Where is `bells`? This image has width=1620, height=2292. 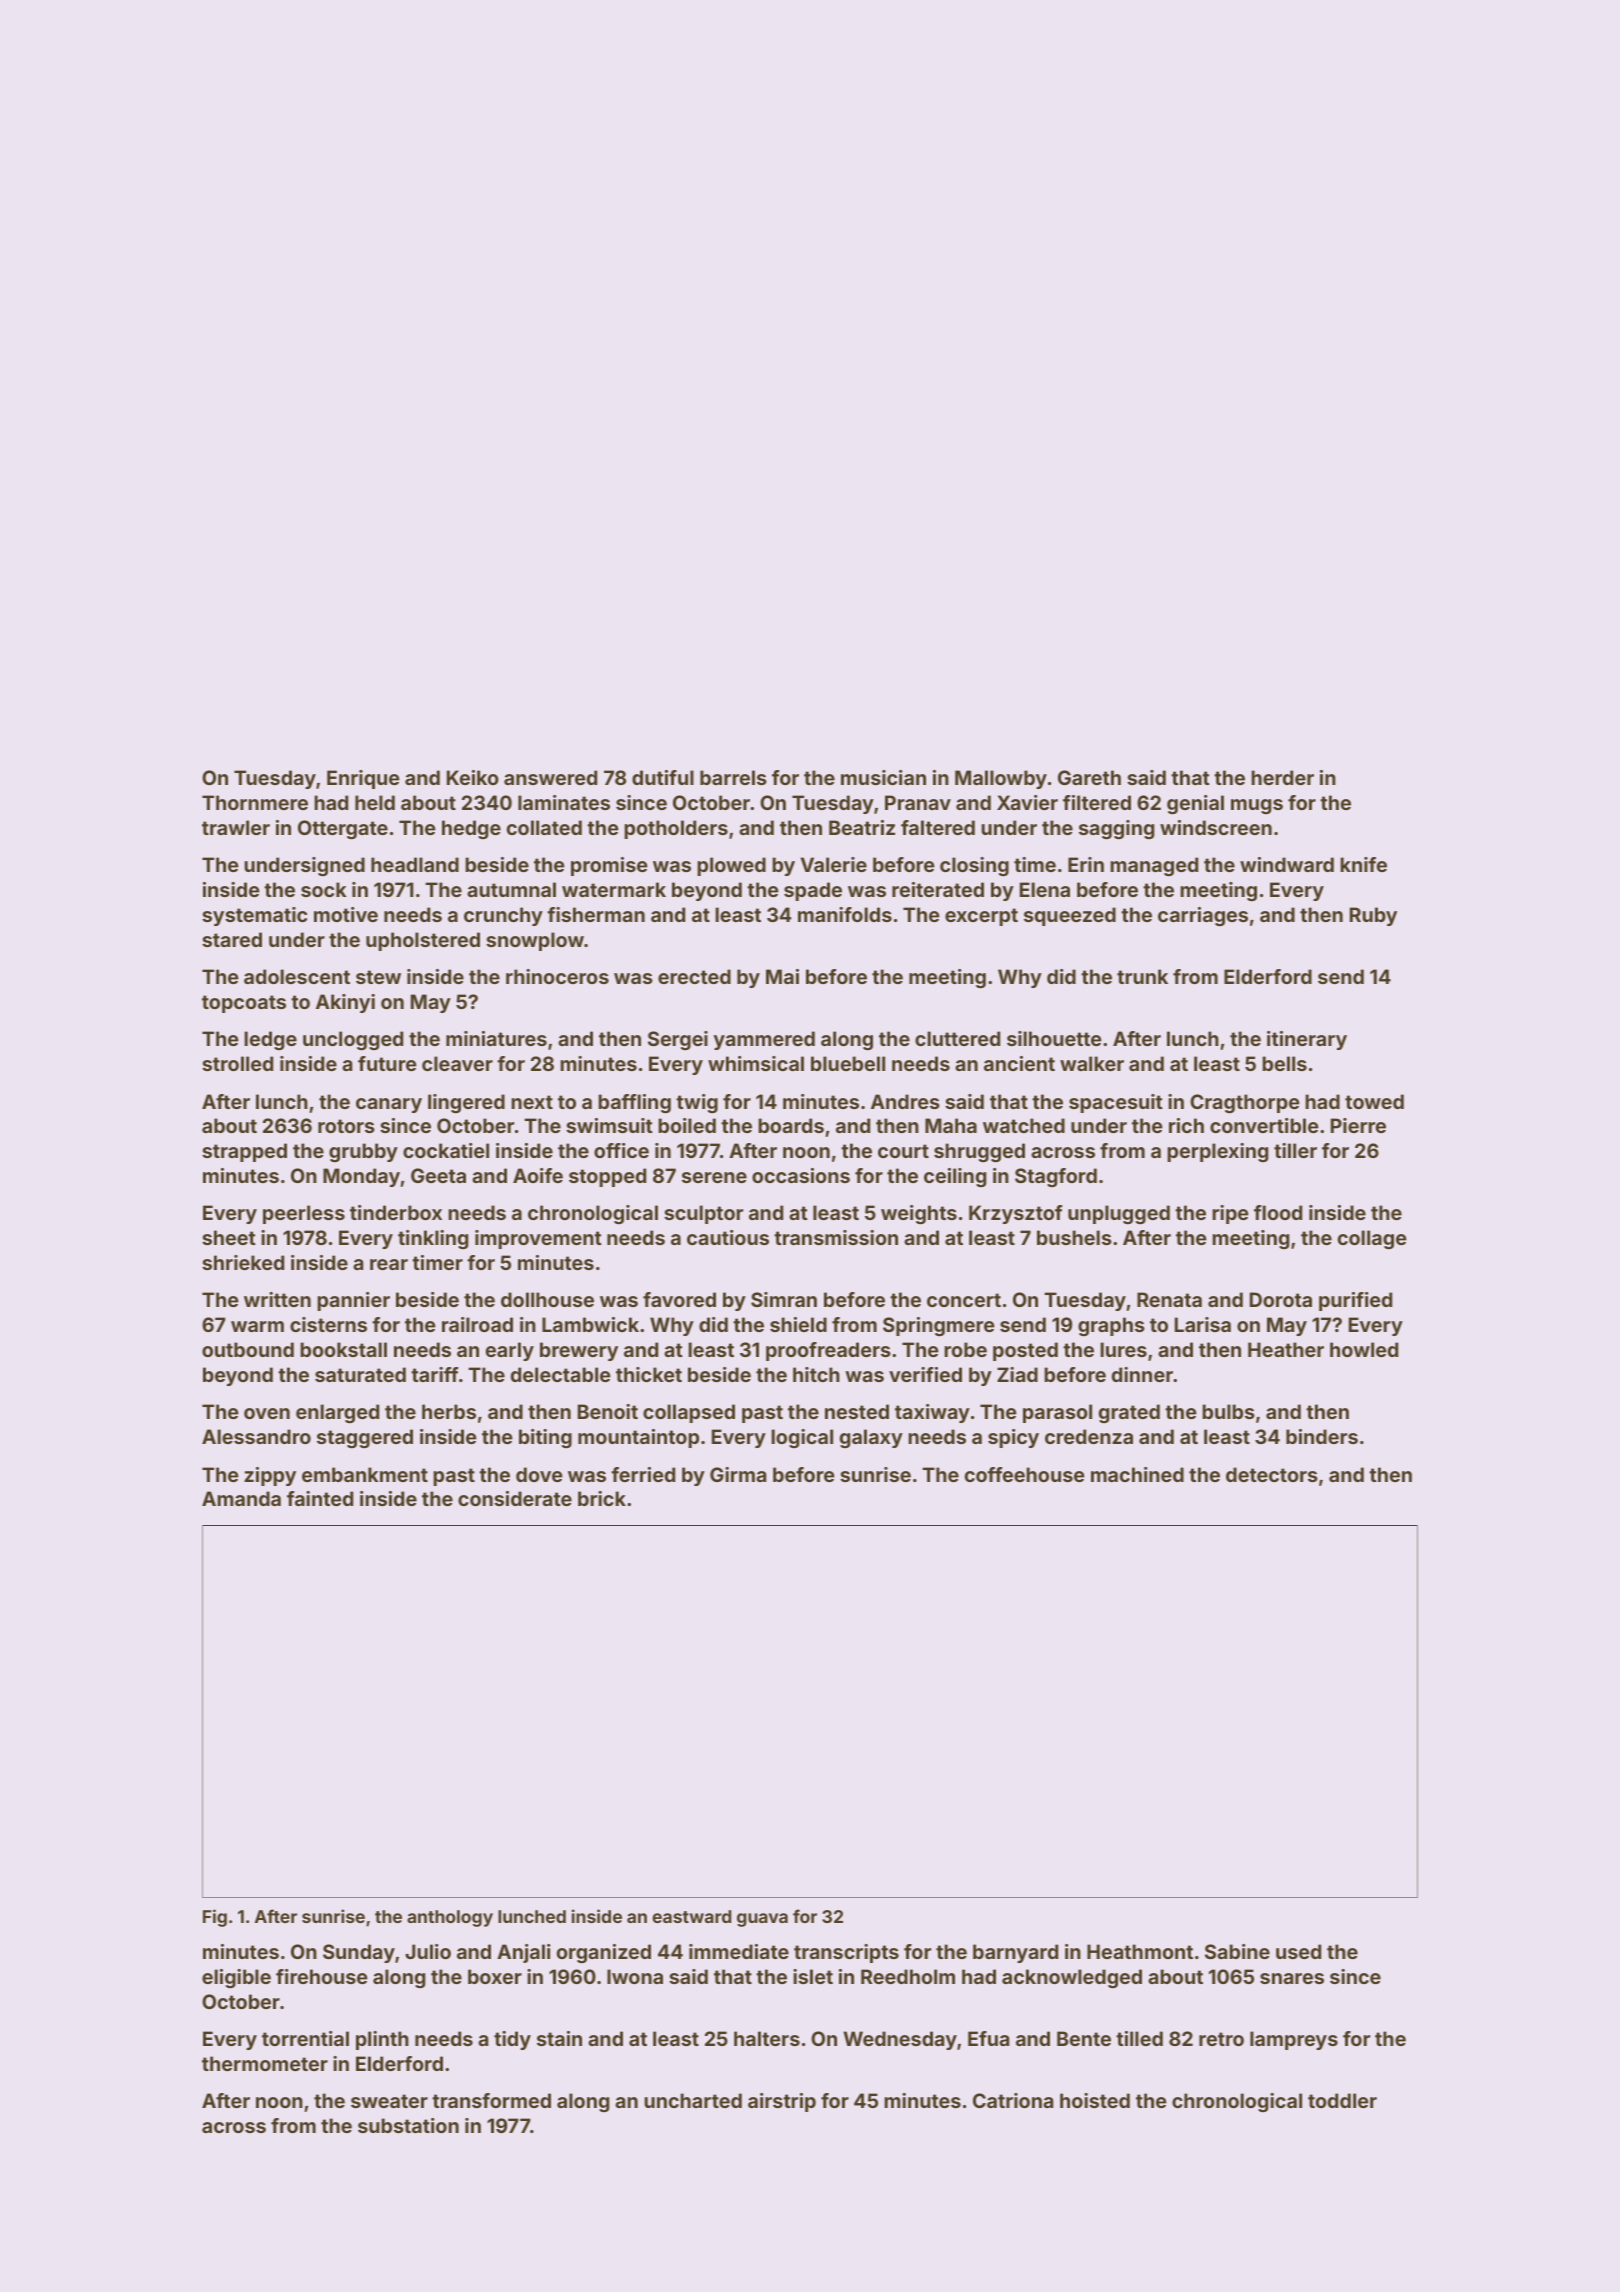
bells is located at coordinates (1284, 1063).
